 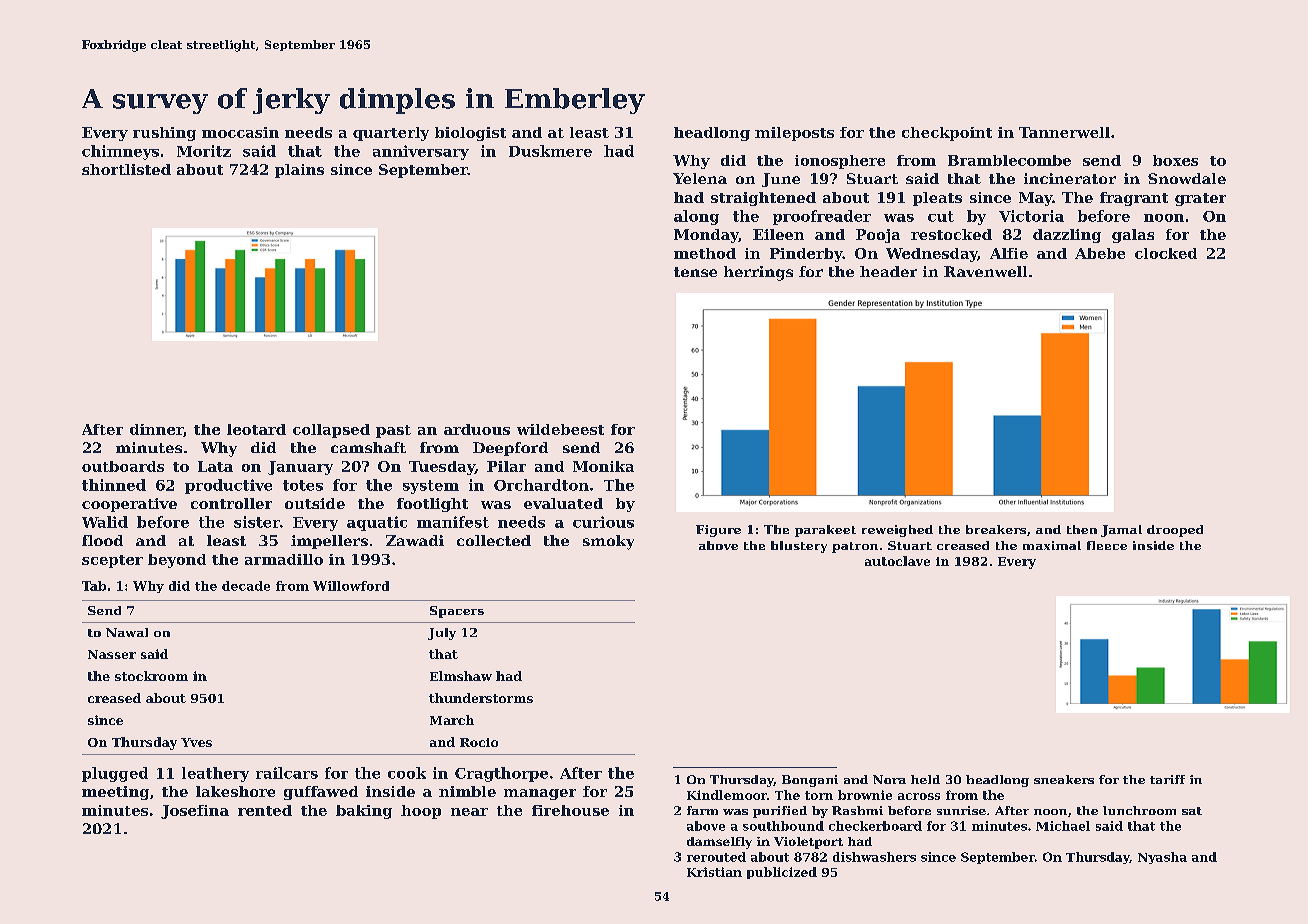 I want to click on Rocio, so click(x=479, y=742).
